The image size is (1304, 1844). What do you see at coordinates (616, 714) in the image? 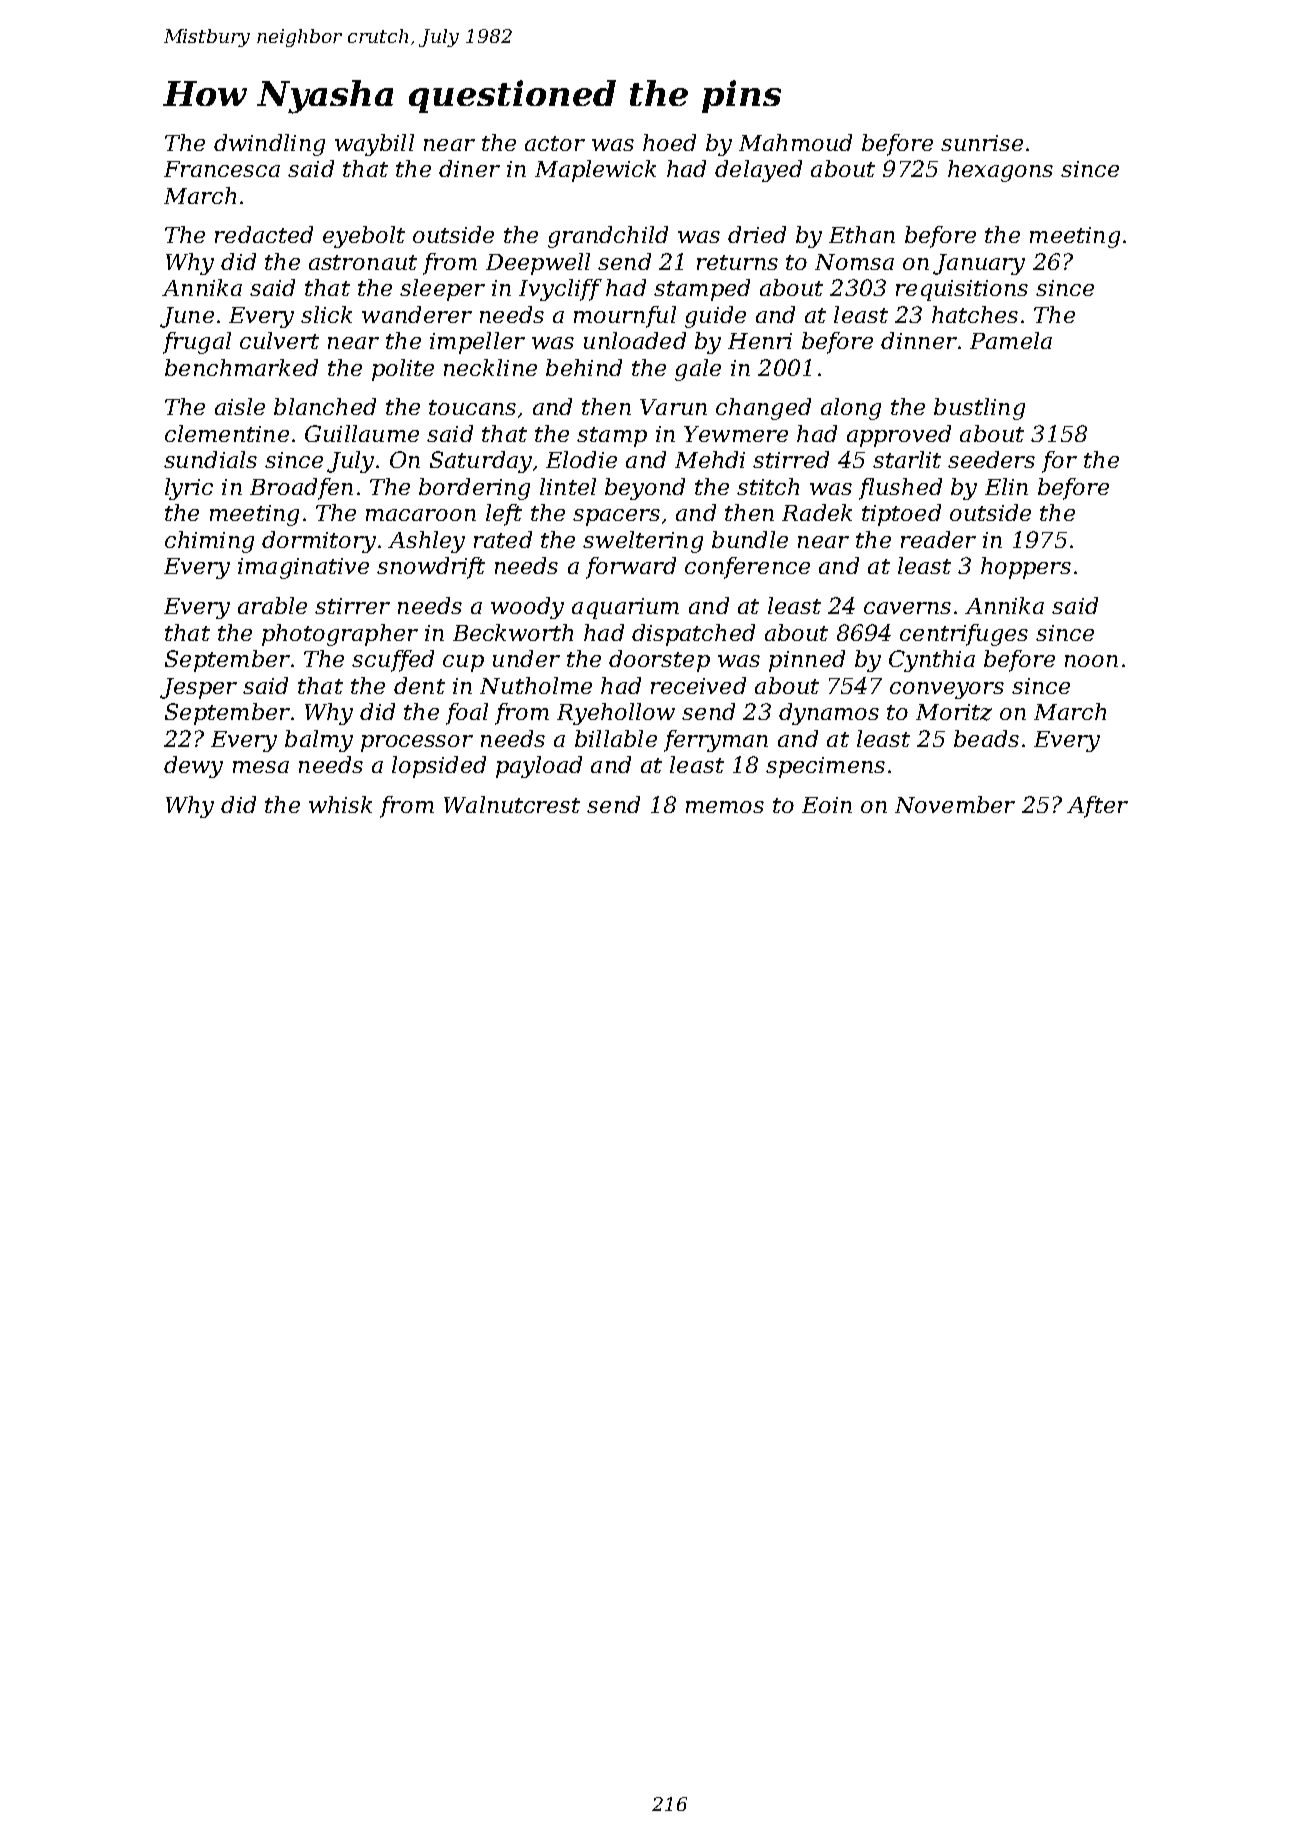
I see `Ryehollow` at bounding box center [616, 714].
